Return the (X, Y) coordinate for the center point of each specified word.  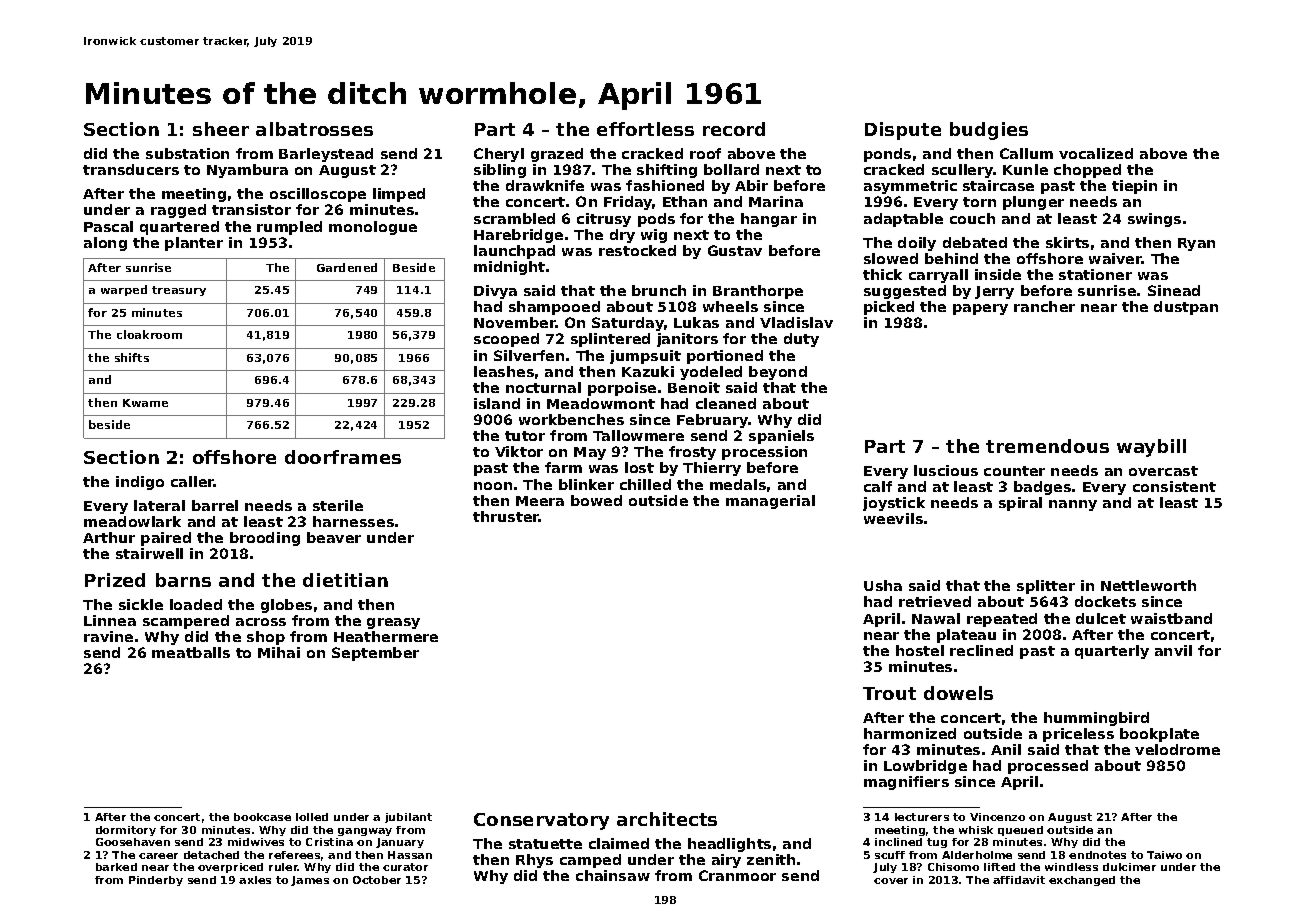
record (734, 129)
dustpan (1186, 308)
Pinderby (156, 881)
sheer (221, 129)
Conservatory (541, 821)
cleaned (726, 403)
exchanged (1082, 881)
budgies (989, 131)
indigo (140, 483)
